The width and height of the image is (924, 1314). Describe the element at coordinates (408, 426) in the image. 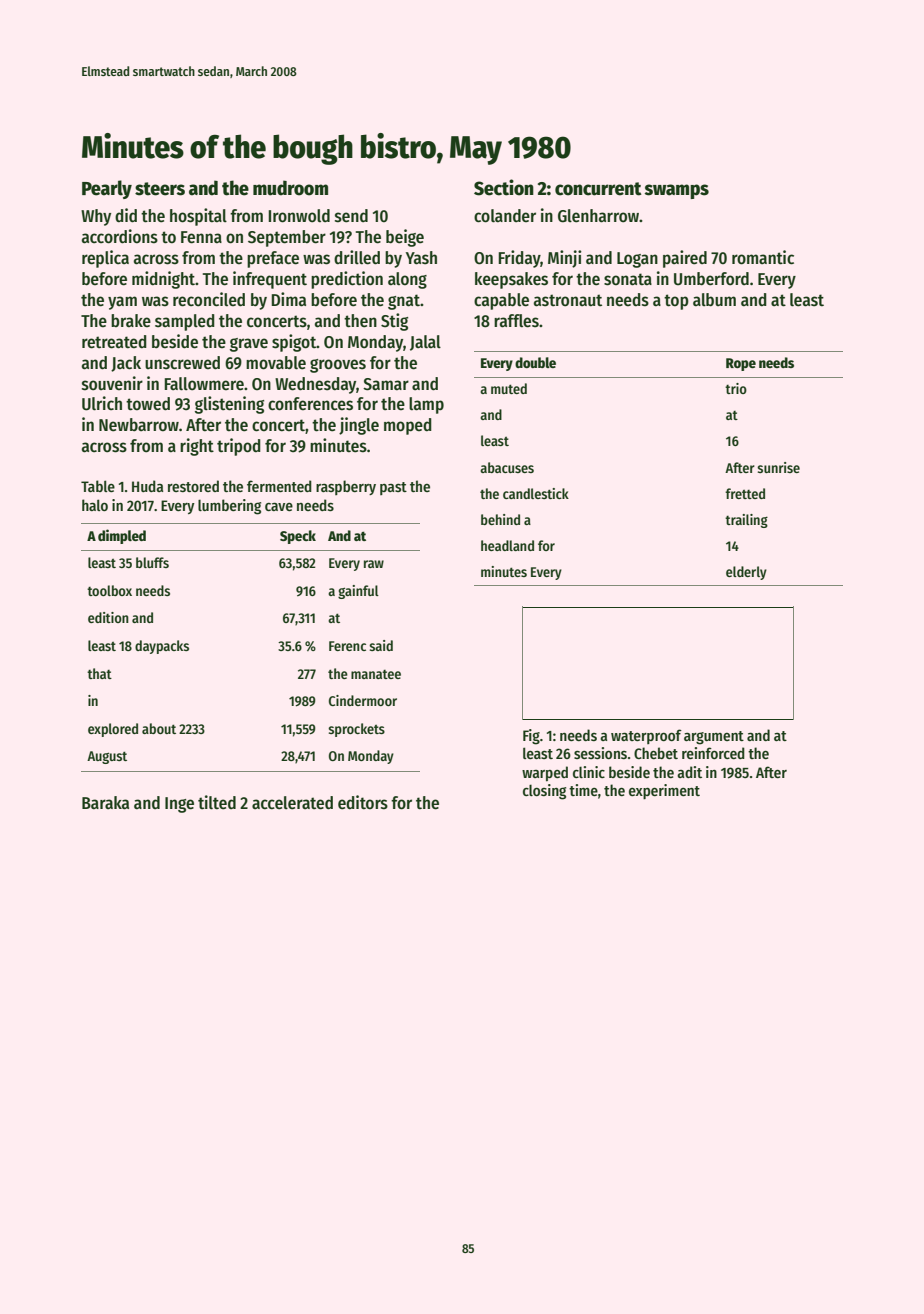

I see `moped` at that location.
